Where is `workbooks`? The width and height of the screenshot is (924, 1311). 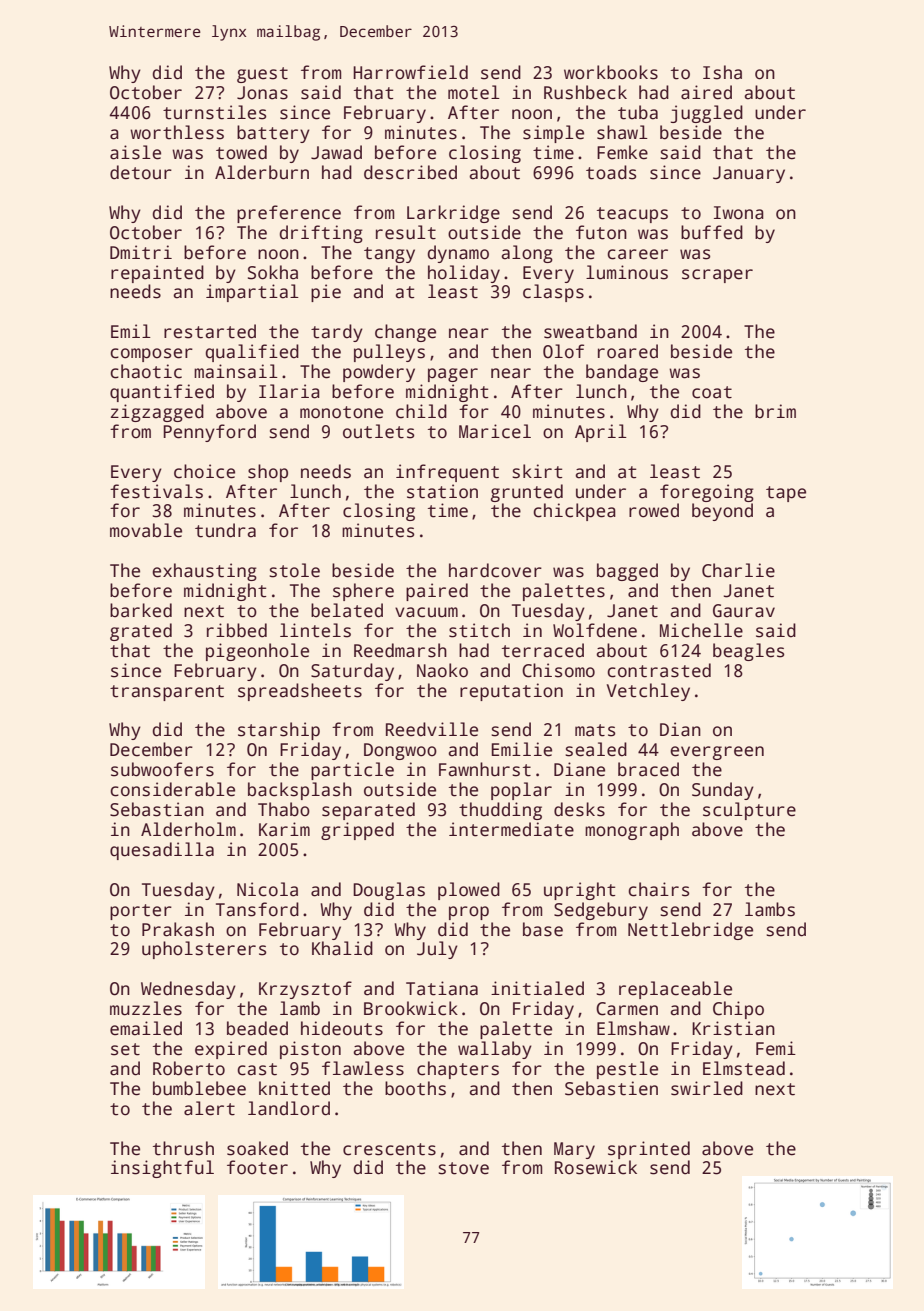
workbooks is located at coordinates (611, 72).
